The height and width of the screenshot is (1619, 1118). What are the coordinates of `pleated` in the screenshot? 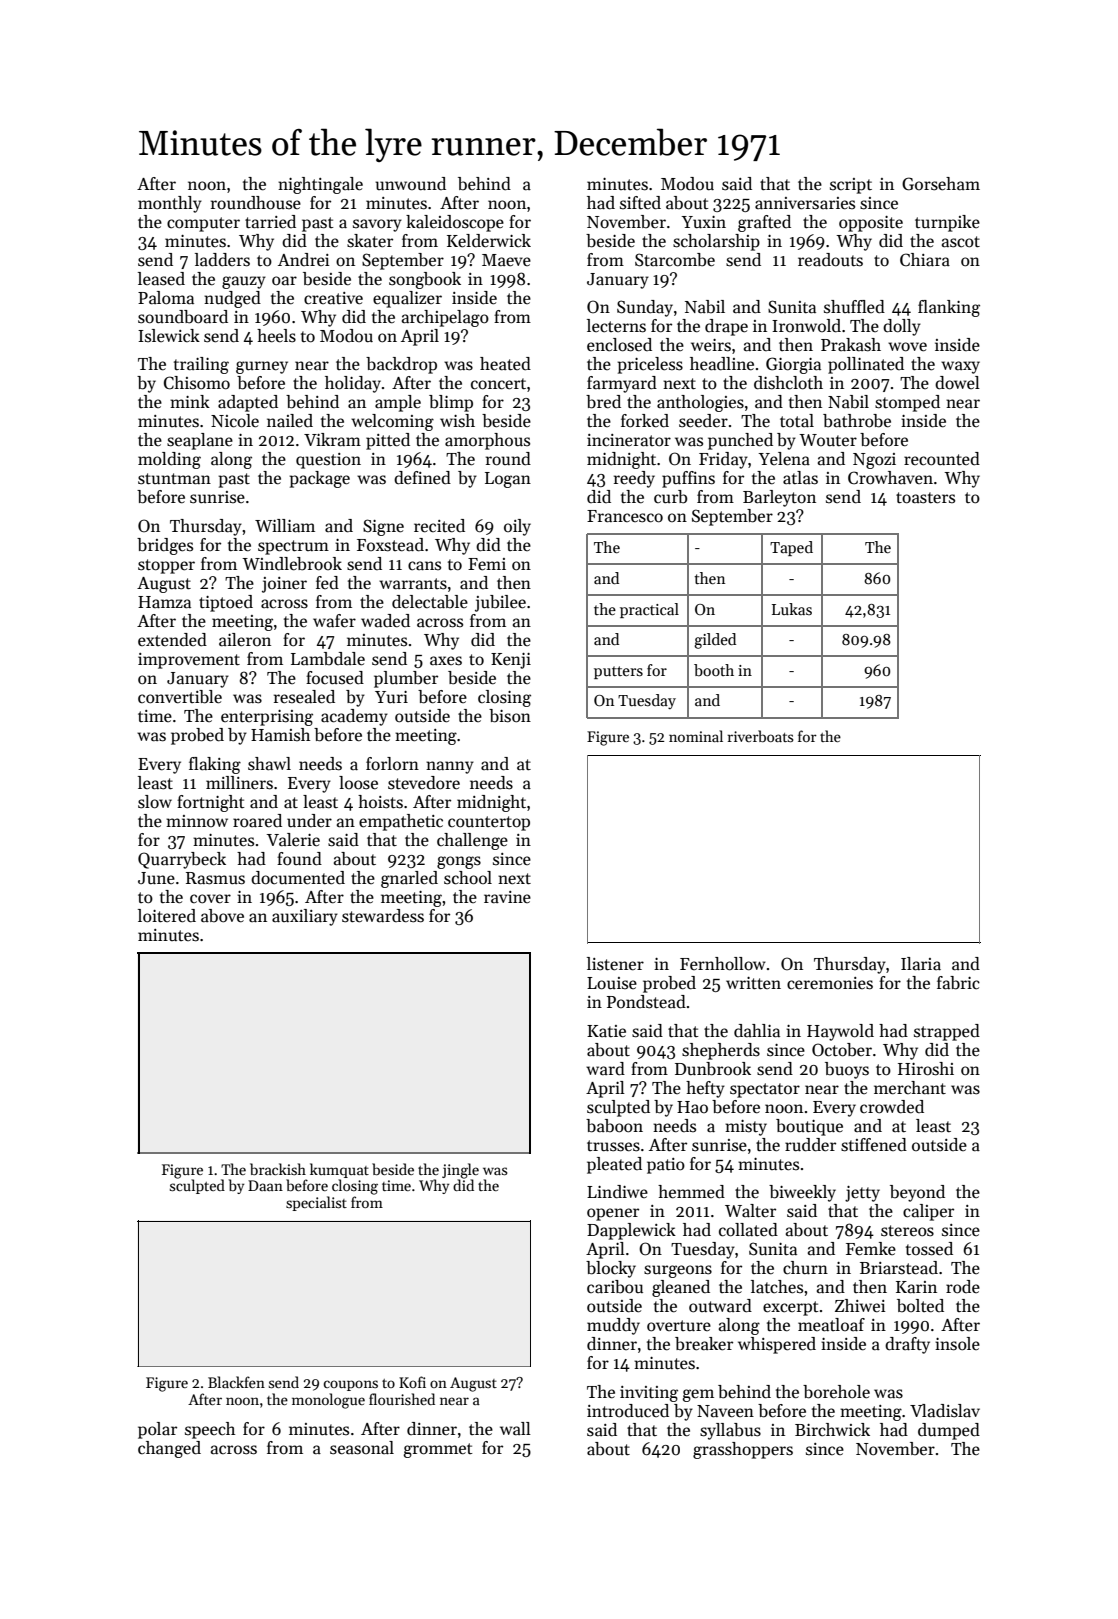 It's located at (614, 1165).
